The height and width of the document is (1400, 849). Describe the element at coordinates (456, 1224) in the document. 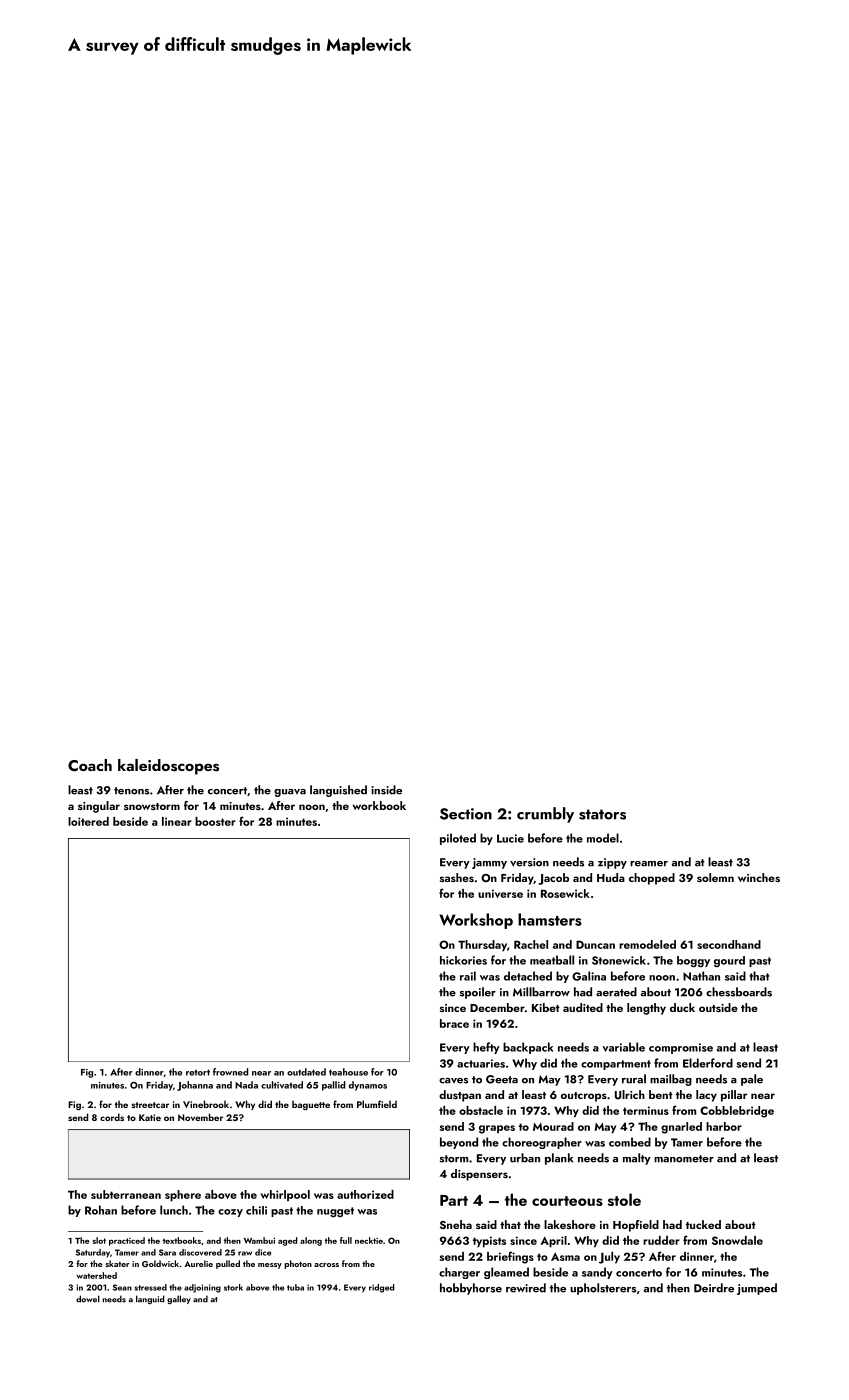

I see `Sneha` at that location.
